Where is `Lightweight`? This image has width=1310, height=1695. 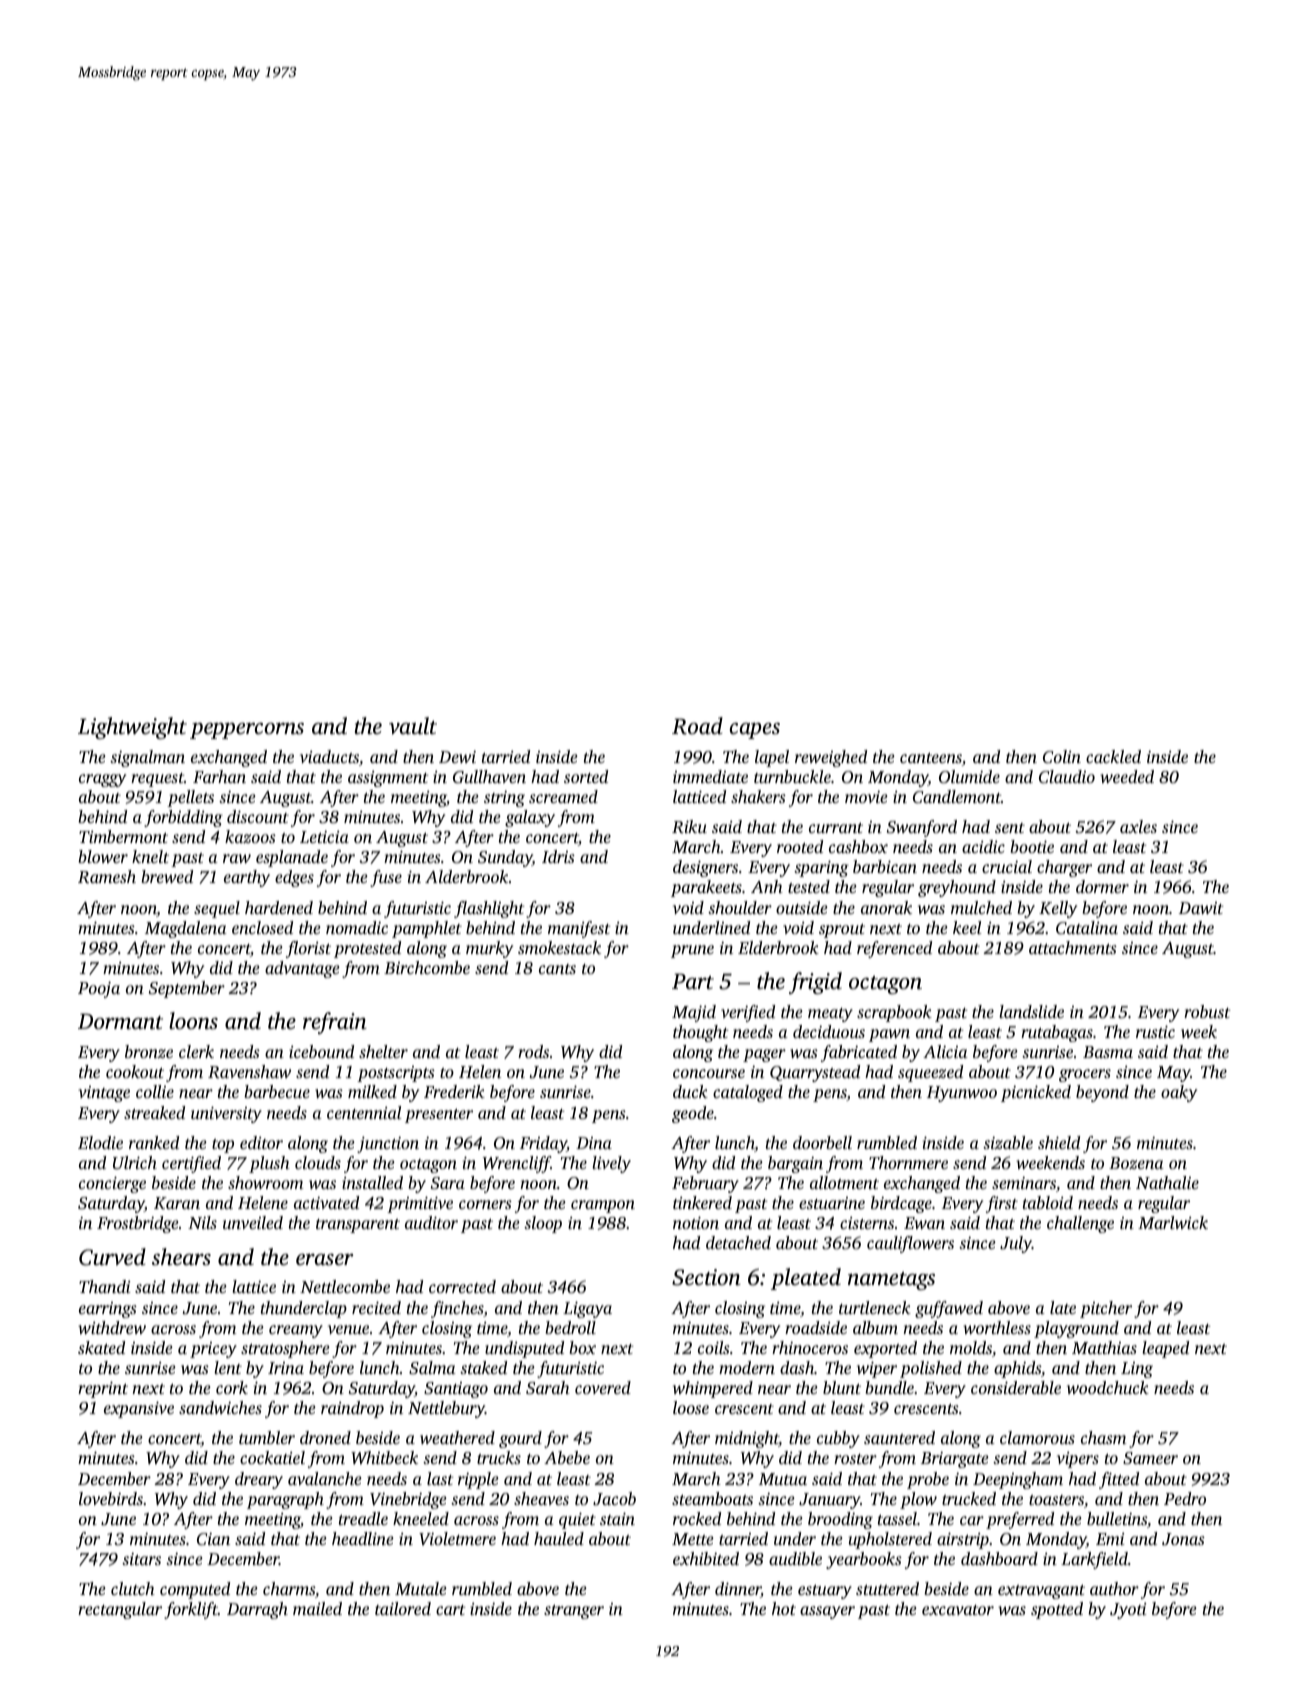
Lightweight is located at coordinates (132, 728).
